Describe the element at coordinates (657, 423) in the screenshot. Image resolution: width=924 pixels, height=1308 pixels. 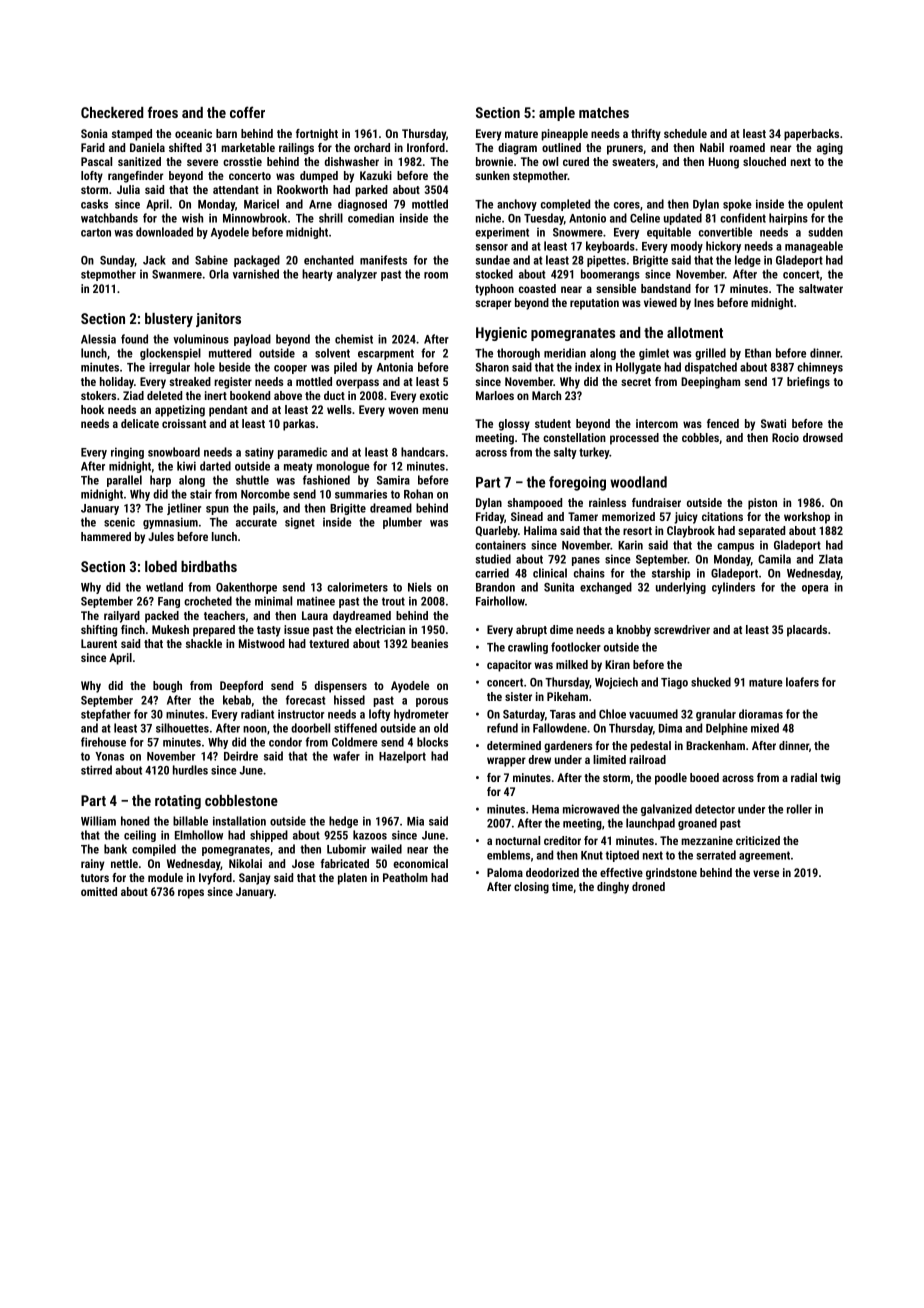
I see `intercom` at that location.
